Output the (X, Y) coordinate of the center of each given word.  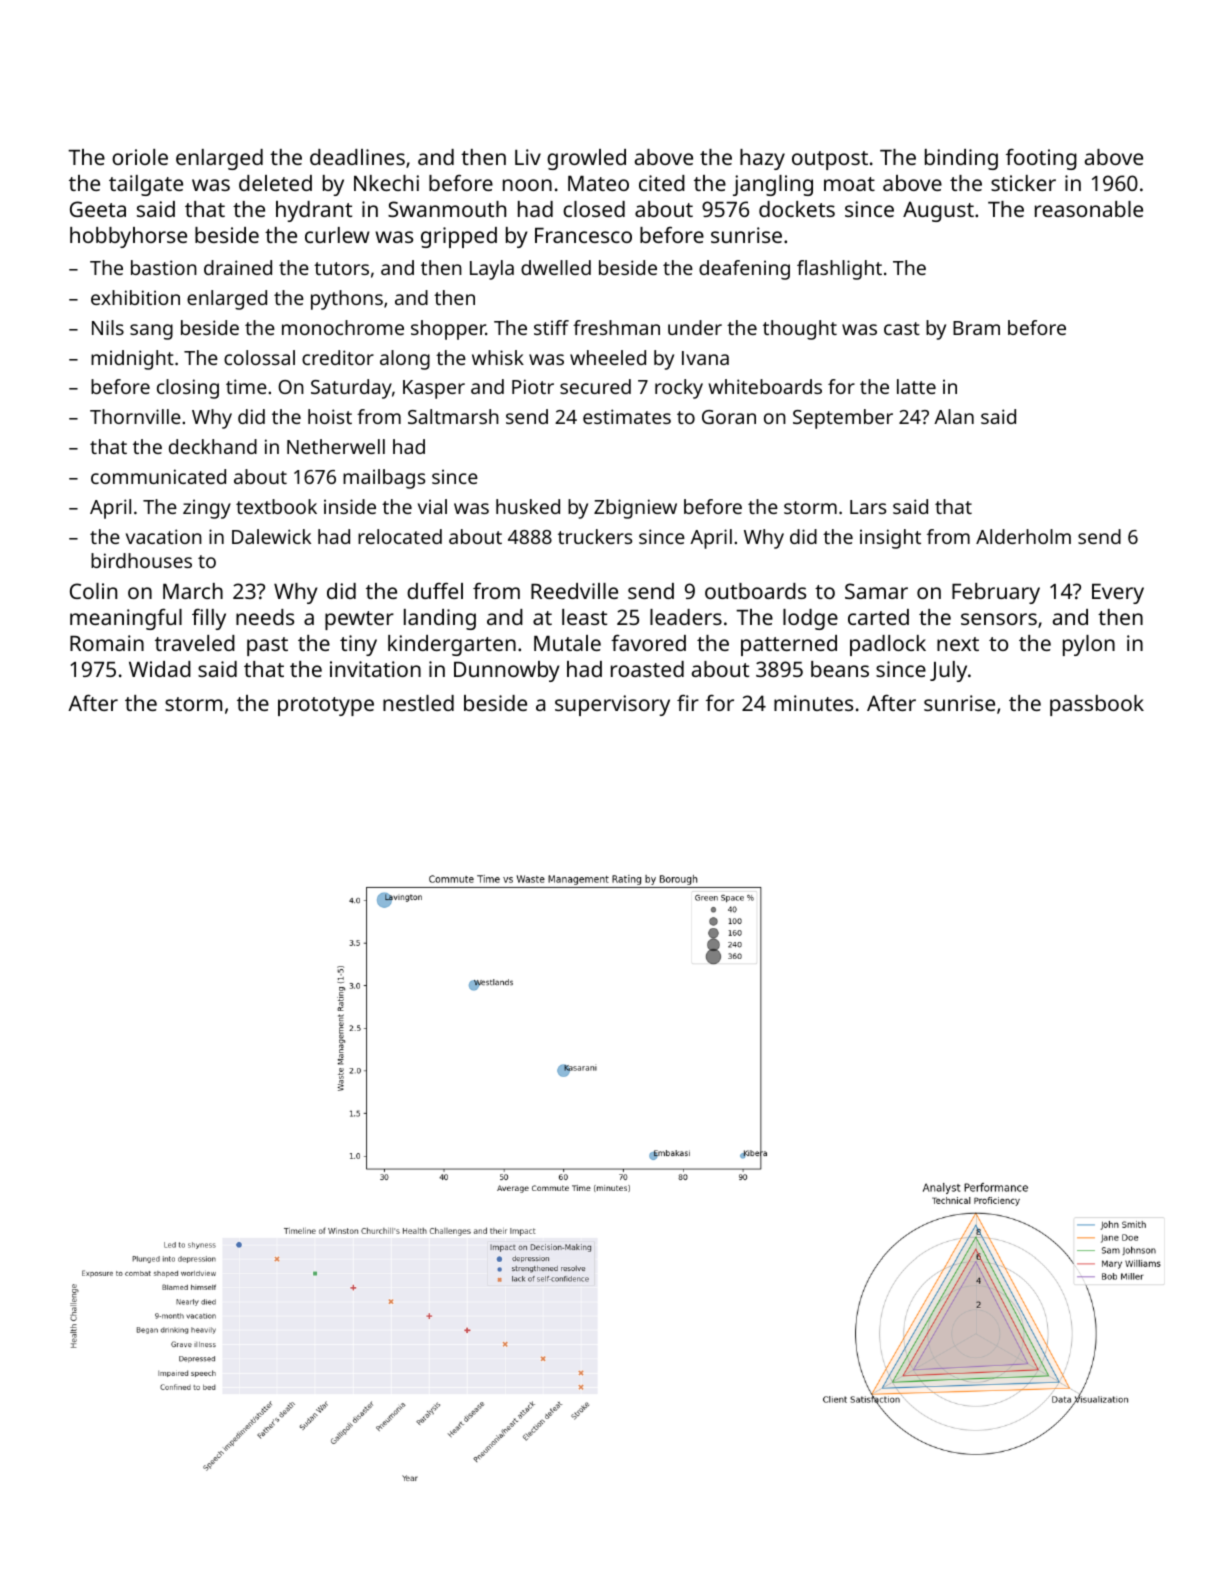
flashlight (839, 270)
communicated (158, 476)
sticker (1023, 183)
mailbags (384, 479)
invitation (375, 669)
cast (902, 328)
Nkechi (386, 183)
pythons (347, 300)
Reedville (574, 591)
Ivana (705, 358)
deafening (744, 270)
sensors (999, 619)
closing (188, 389)
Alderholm (1023, 536)
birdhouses (141, 560)
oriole (140, 157)
